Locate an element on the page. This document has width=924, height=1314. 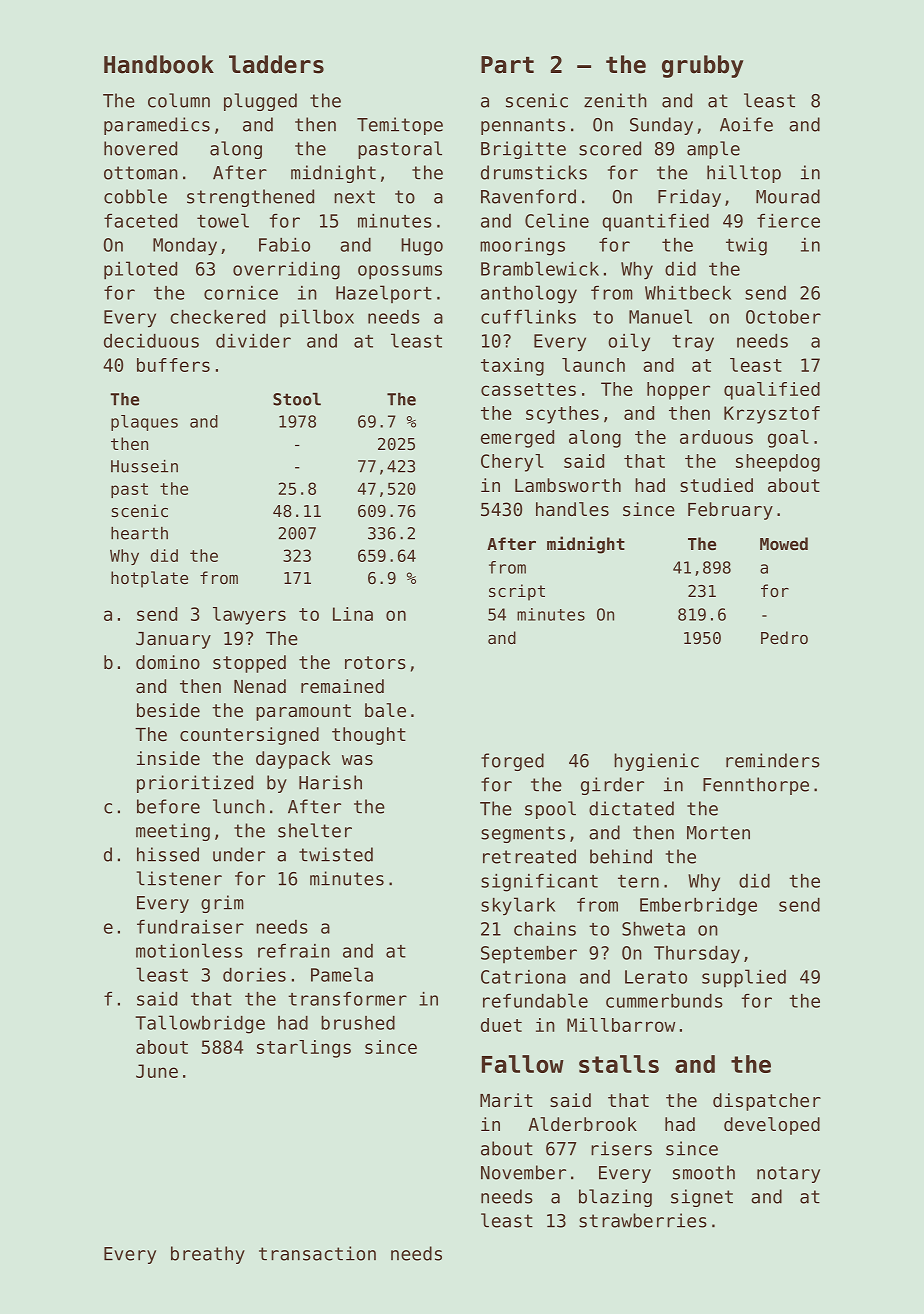
breathy is located at coordinates (208, 1255).
